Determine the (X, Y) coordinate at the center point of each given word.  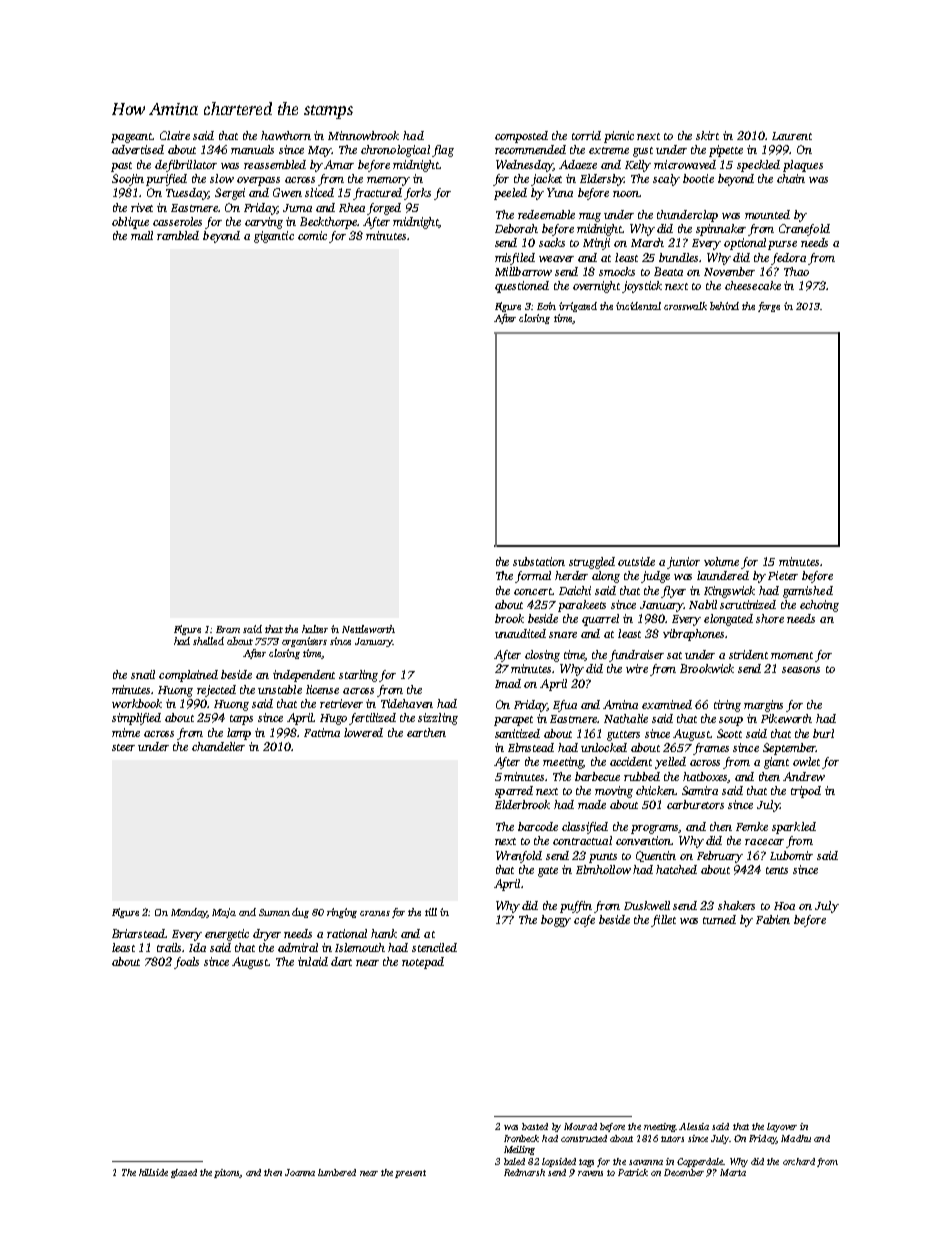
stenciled (434, 947)
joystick (642, 287)
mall (142, 235)
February (720, 857)
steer (123, 747)
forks (417, 194)
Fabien (773, 919)
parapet (513, 721)
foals (186, 963)
